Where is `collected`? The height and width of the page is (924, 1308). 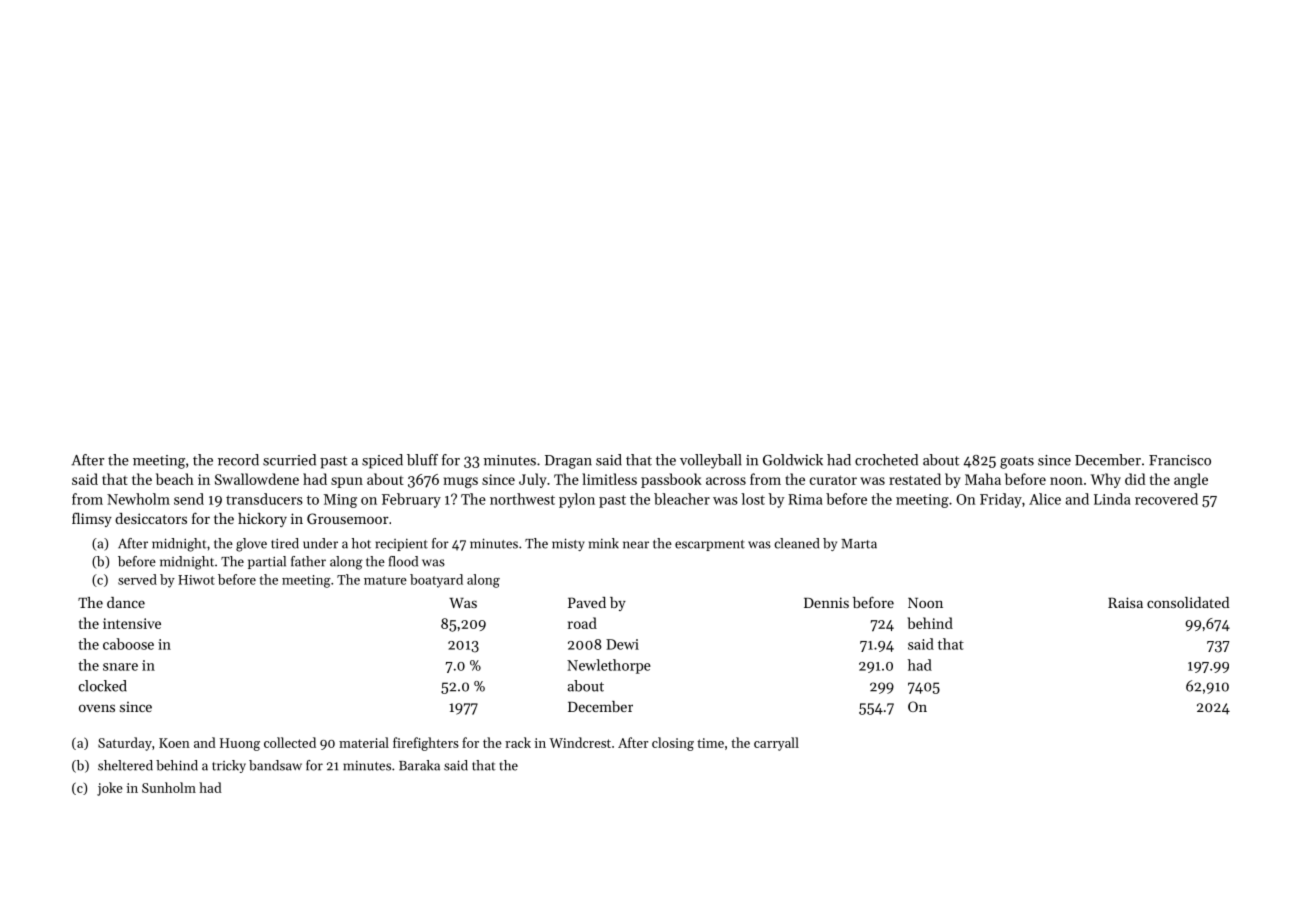
collected is located at coordinates (290, 742).
